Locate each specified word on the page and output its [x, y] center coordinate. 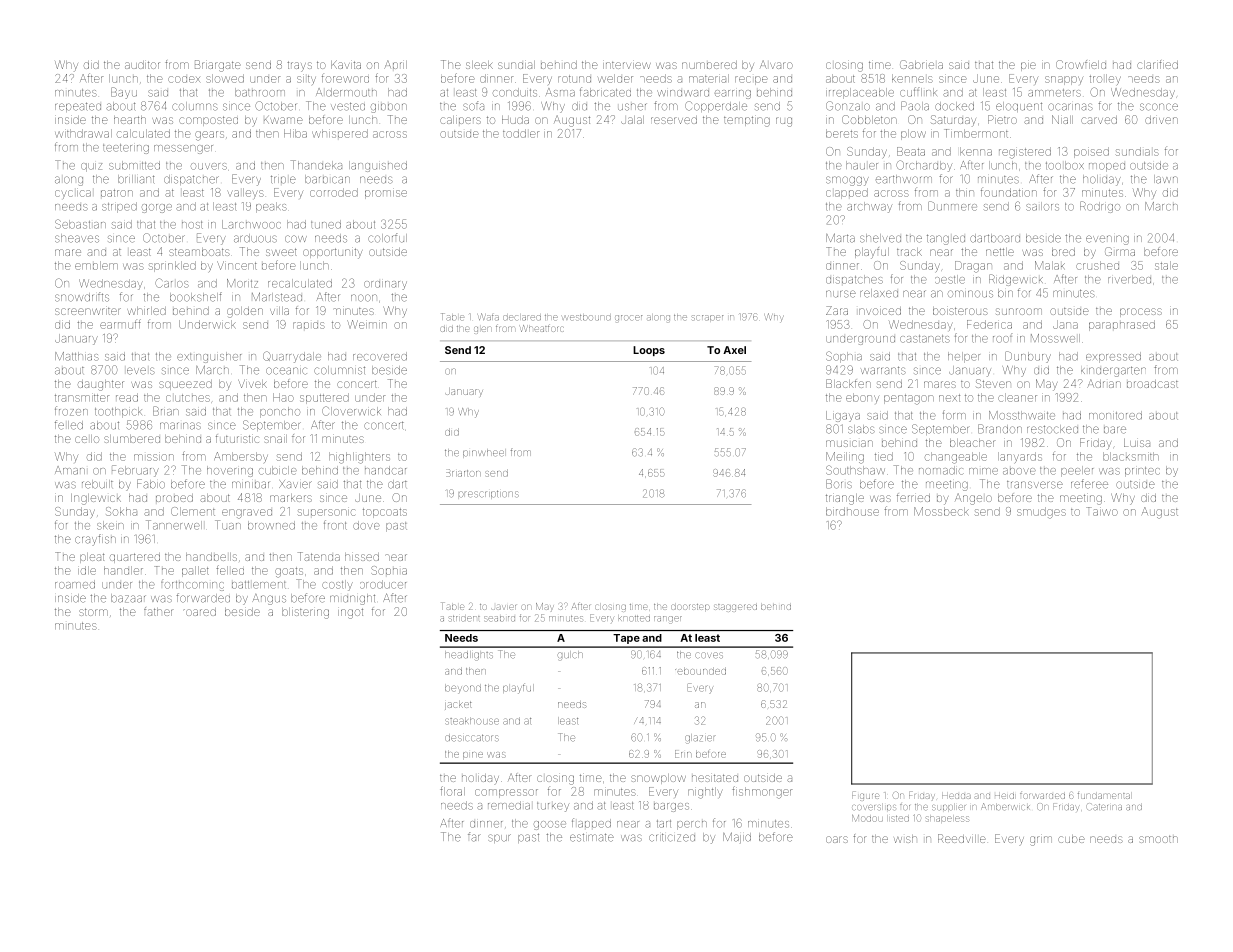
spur [499, 838]
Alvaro [776, 64]
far [473, 837]
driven [1161, 120]
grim [1041, 841]
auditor [142, 65]
